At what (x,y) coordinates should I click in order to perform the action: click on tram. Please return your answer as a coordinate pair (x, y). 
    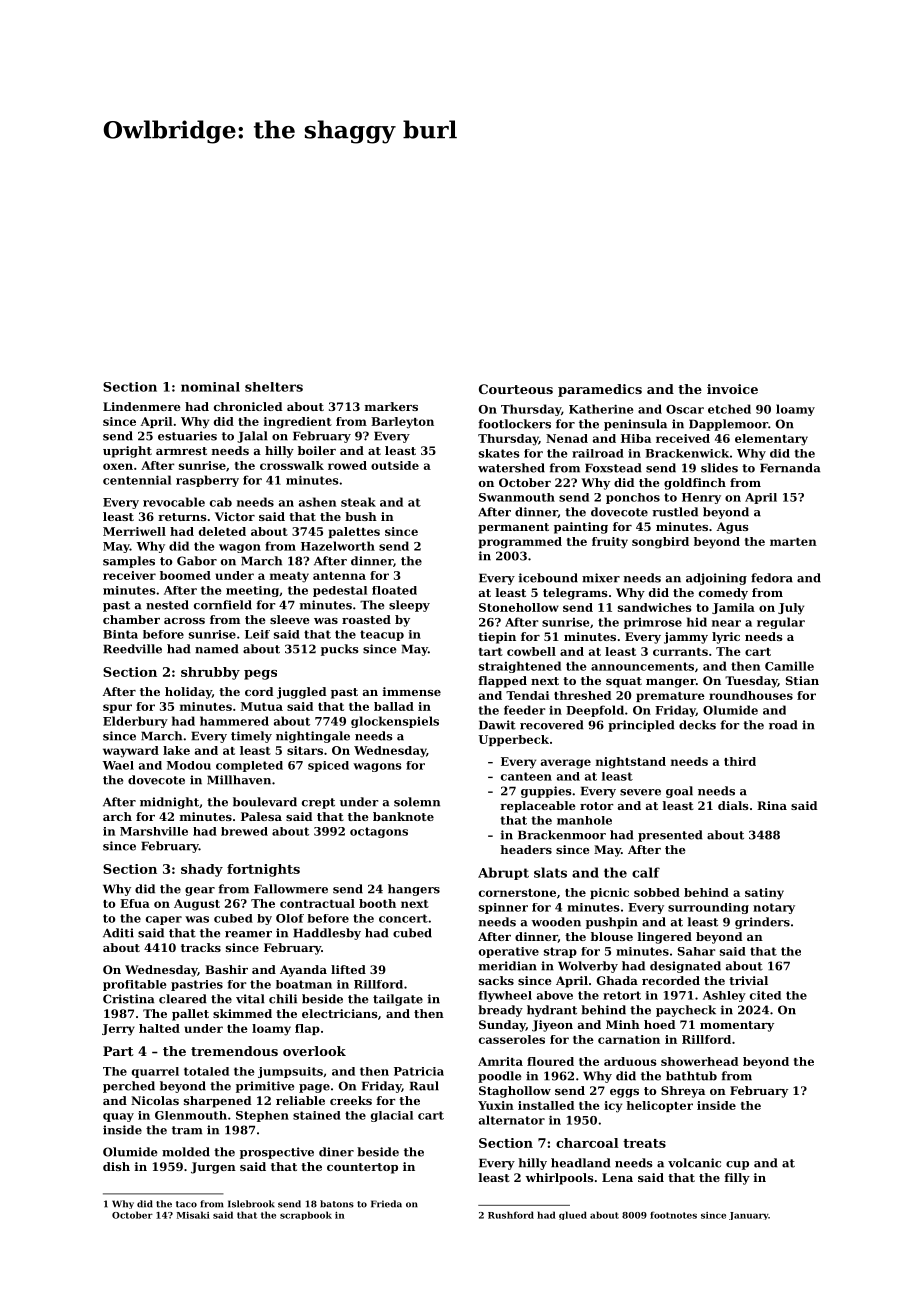
    Looking at the image, I should click on (187, 1130).
